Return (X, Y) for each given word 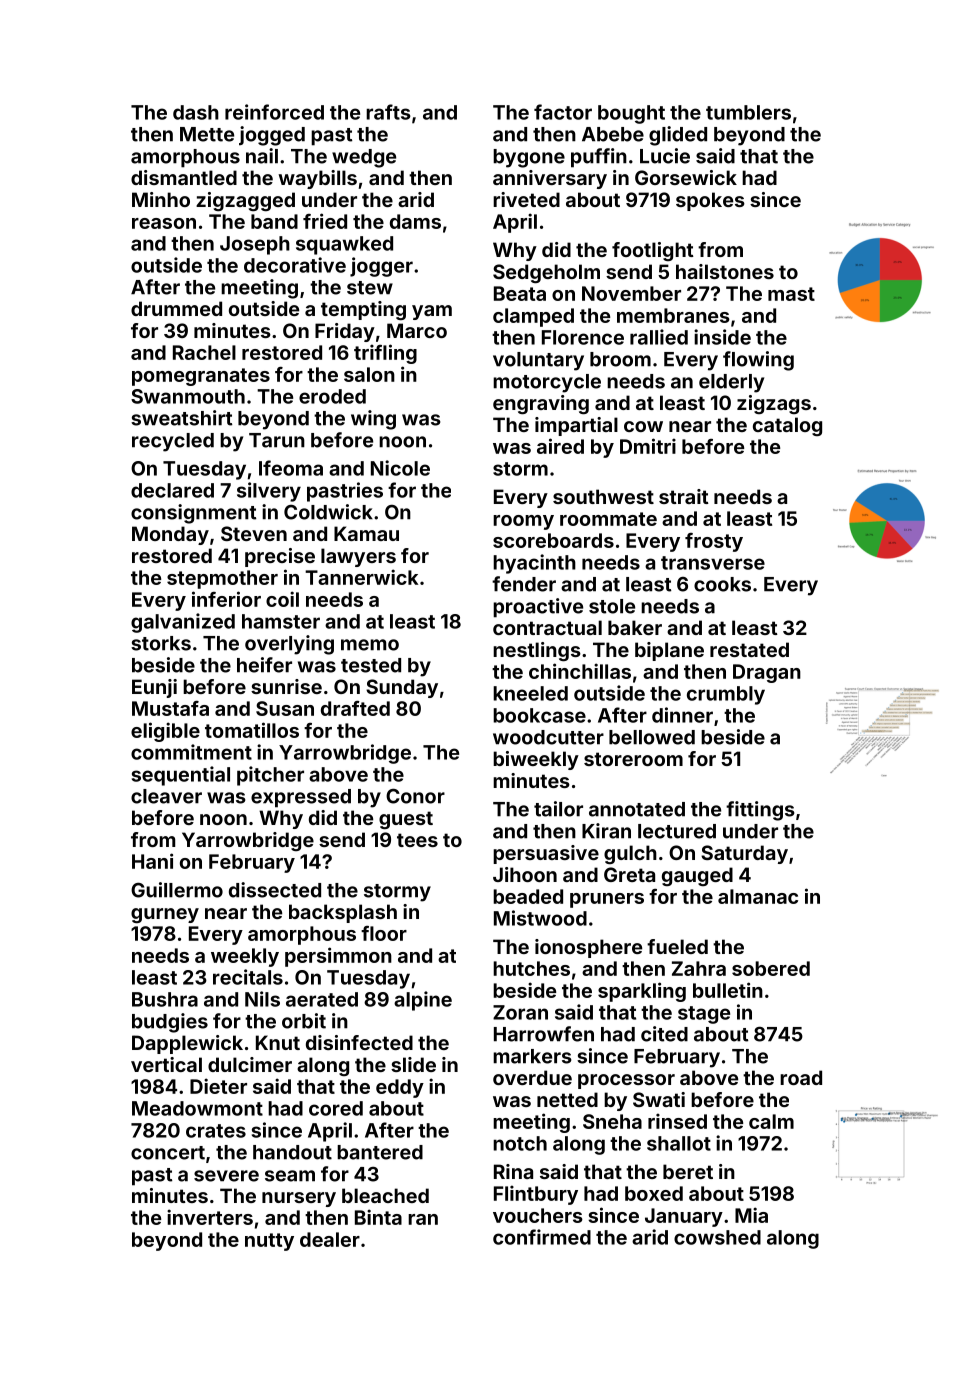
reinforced (274, 112)
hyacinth (534, 564)
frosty (714, 542)
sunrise (286, 686)
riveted (526, 199)
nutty (269, 1242)
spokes (710, 201)
